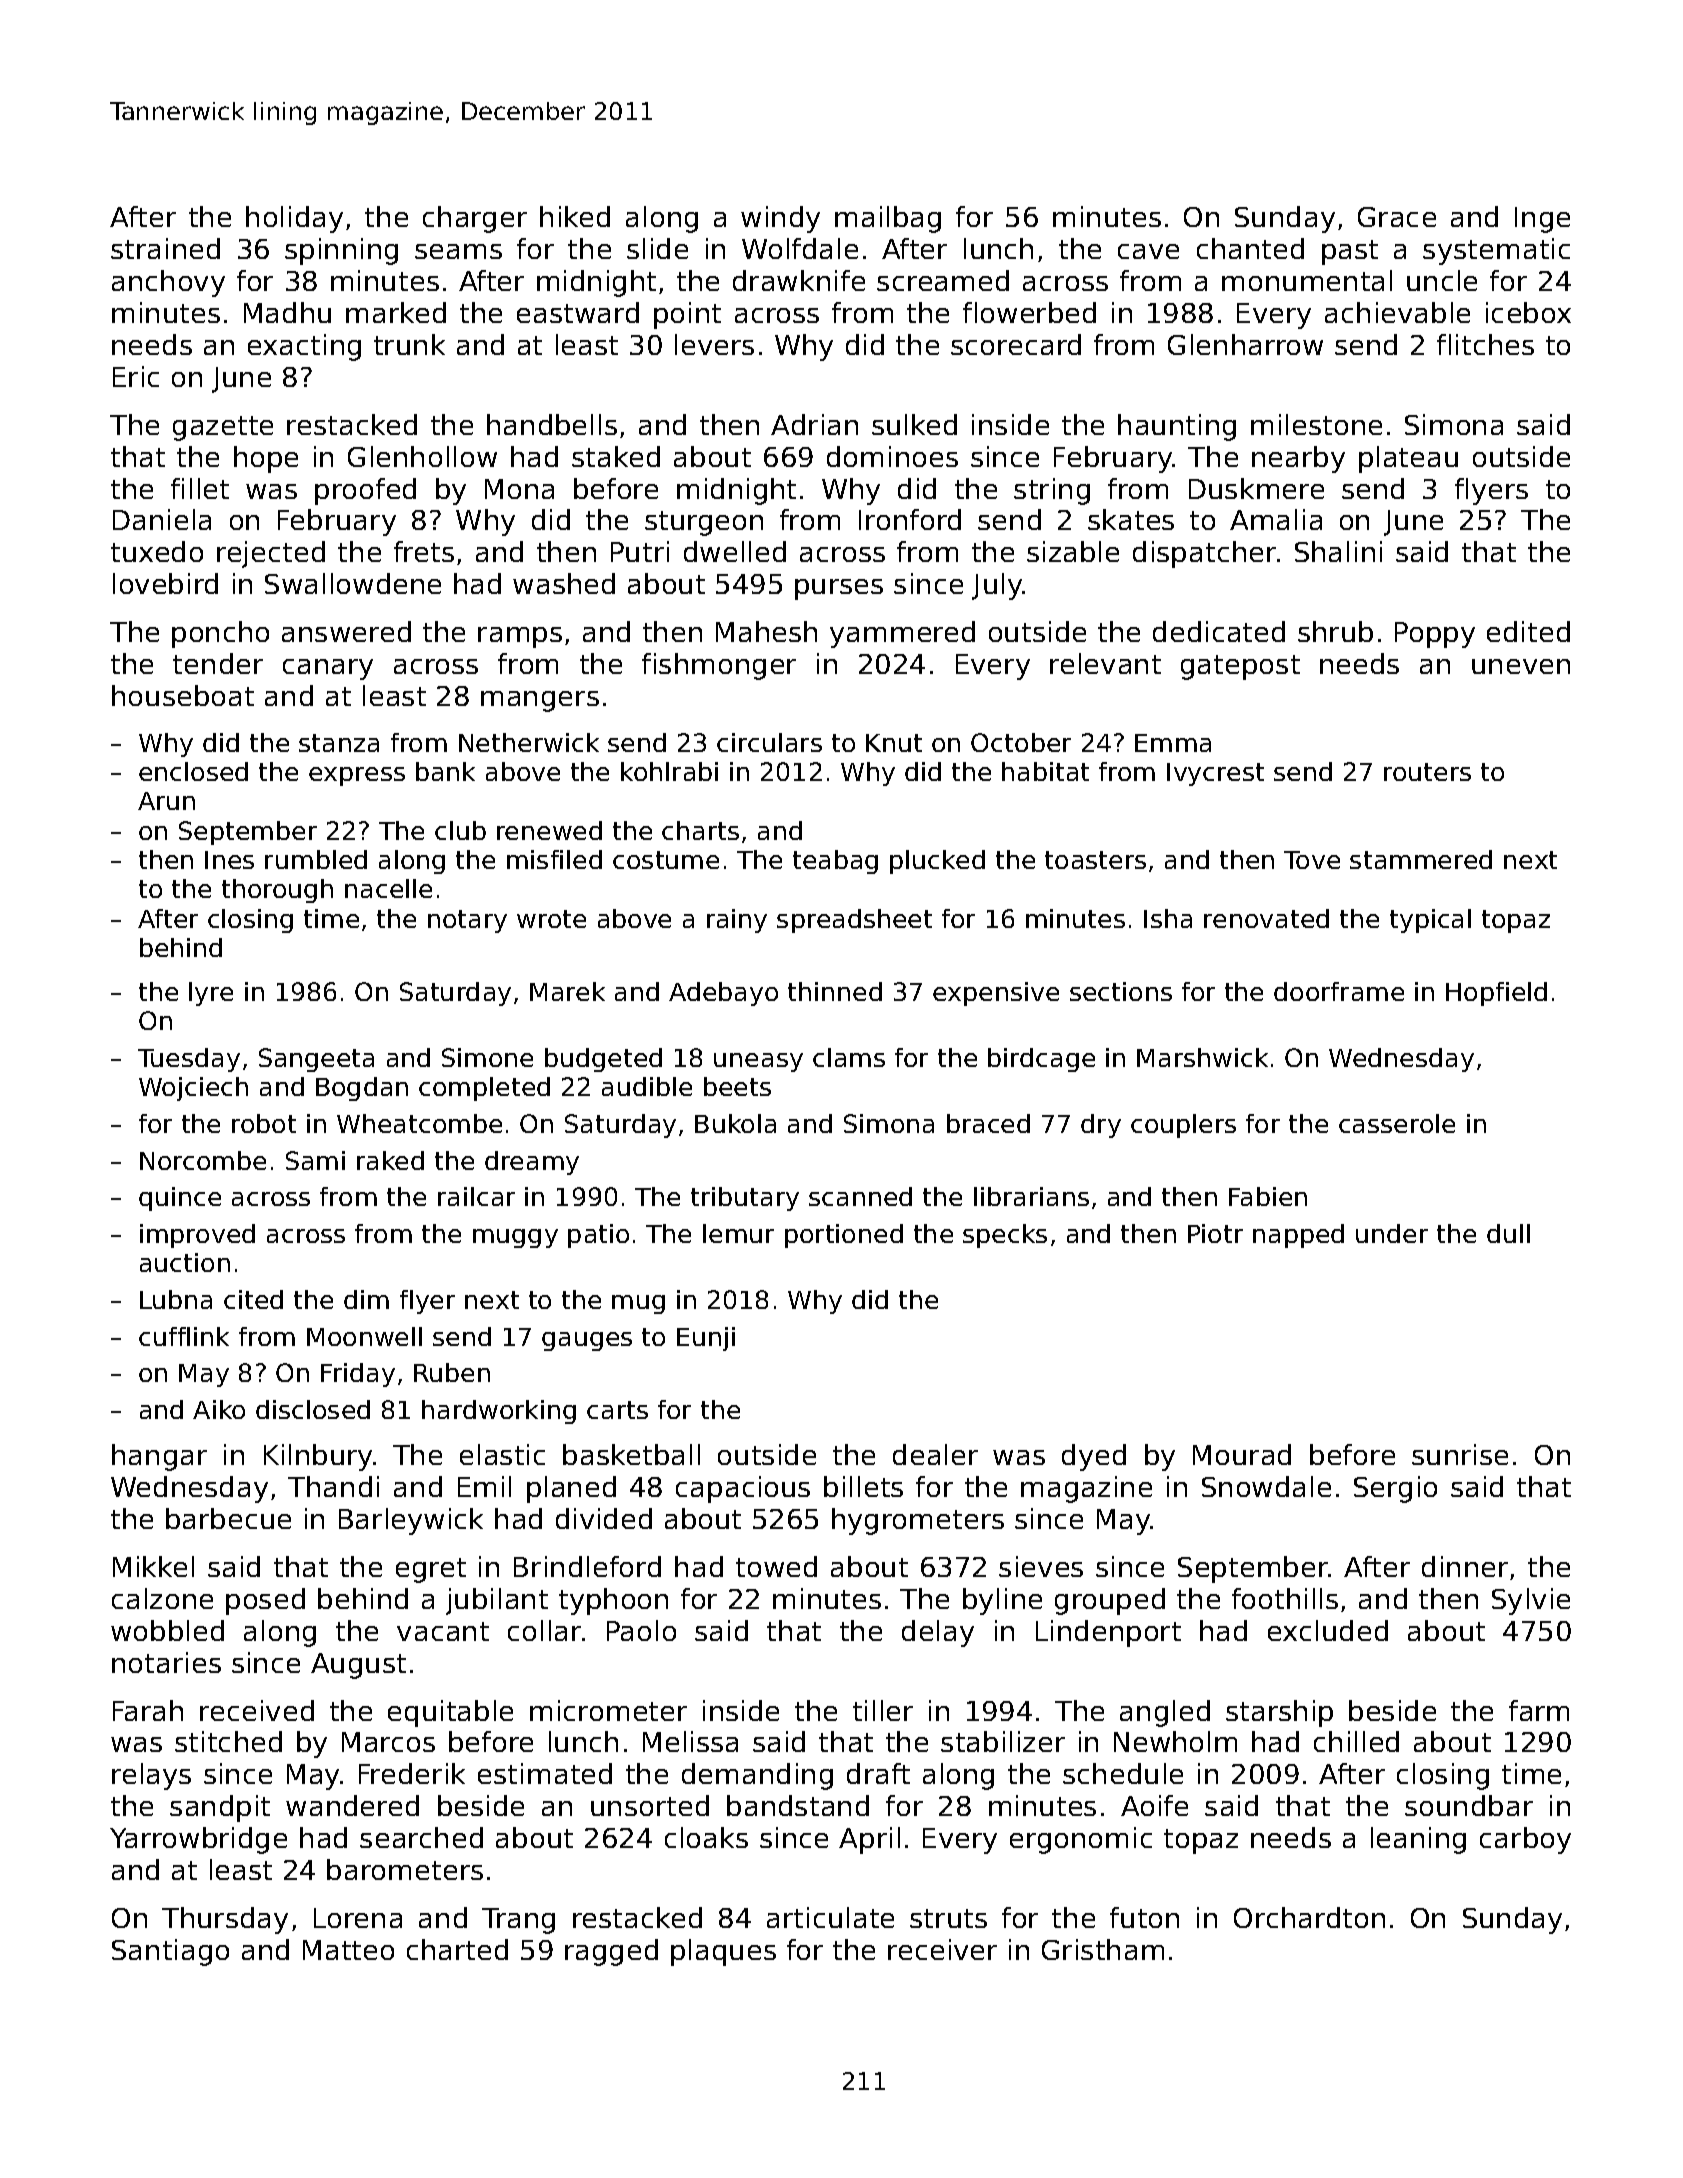 This screenshot has width=1683, height=2178. Describe the element at coordinates (1430, 921) in the screenshot. I see `typical` at that location.
